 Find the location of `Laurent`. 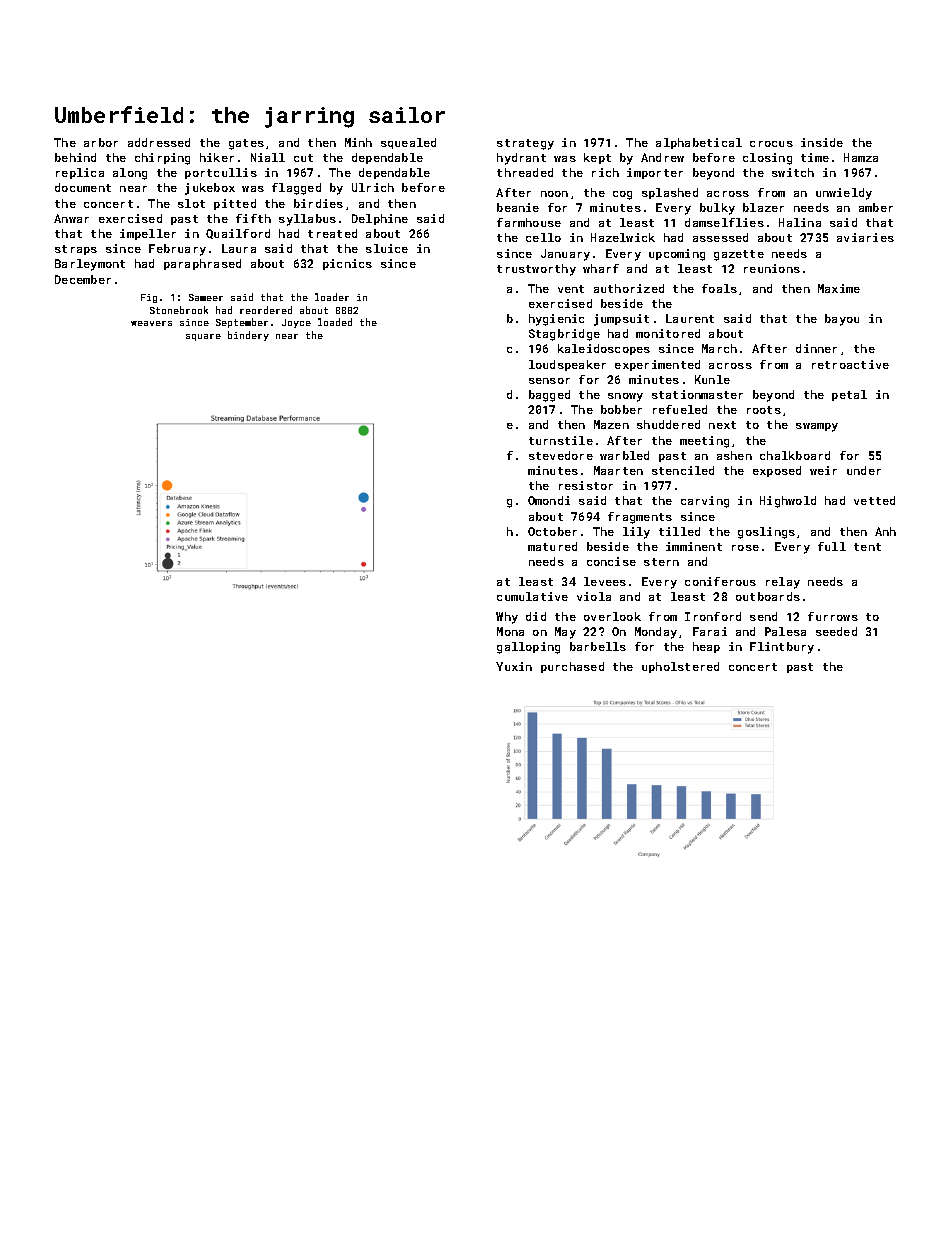

Laurent is located at coordinates (690, 318).
